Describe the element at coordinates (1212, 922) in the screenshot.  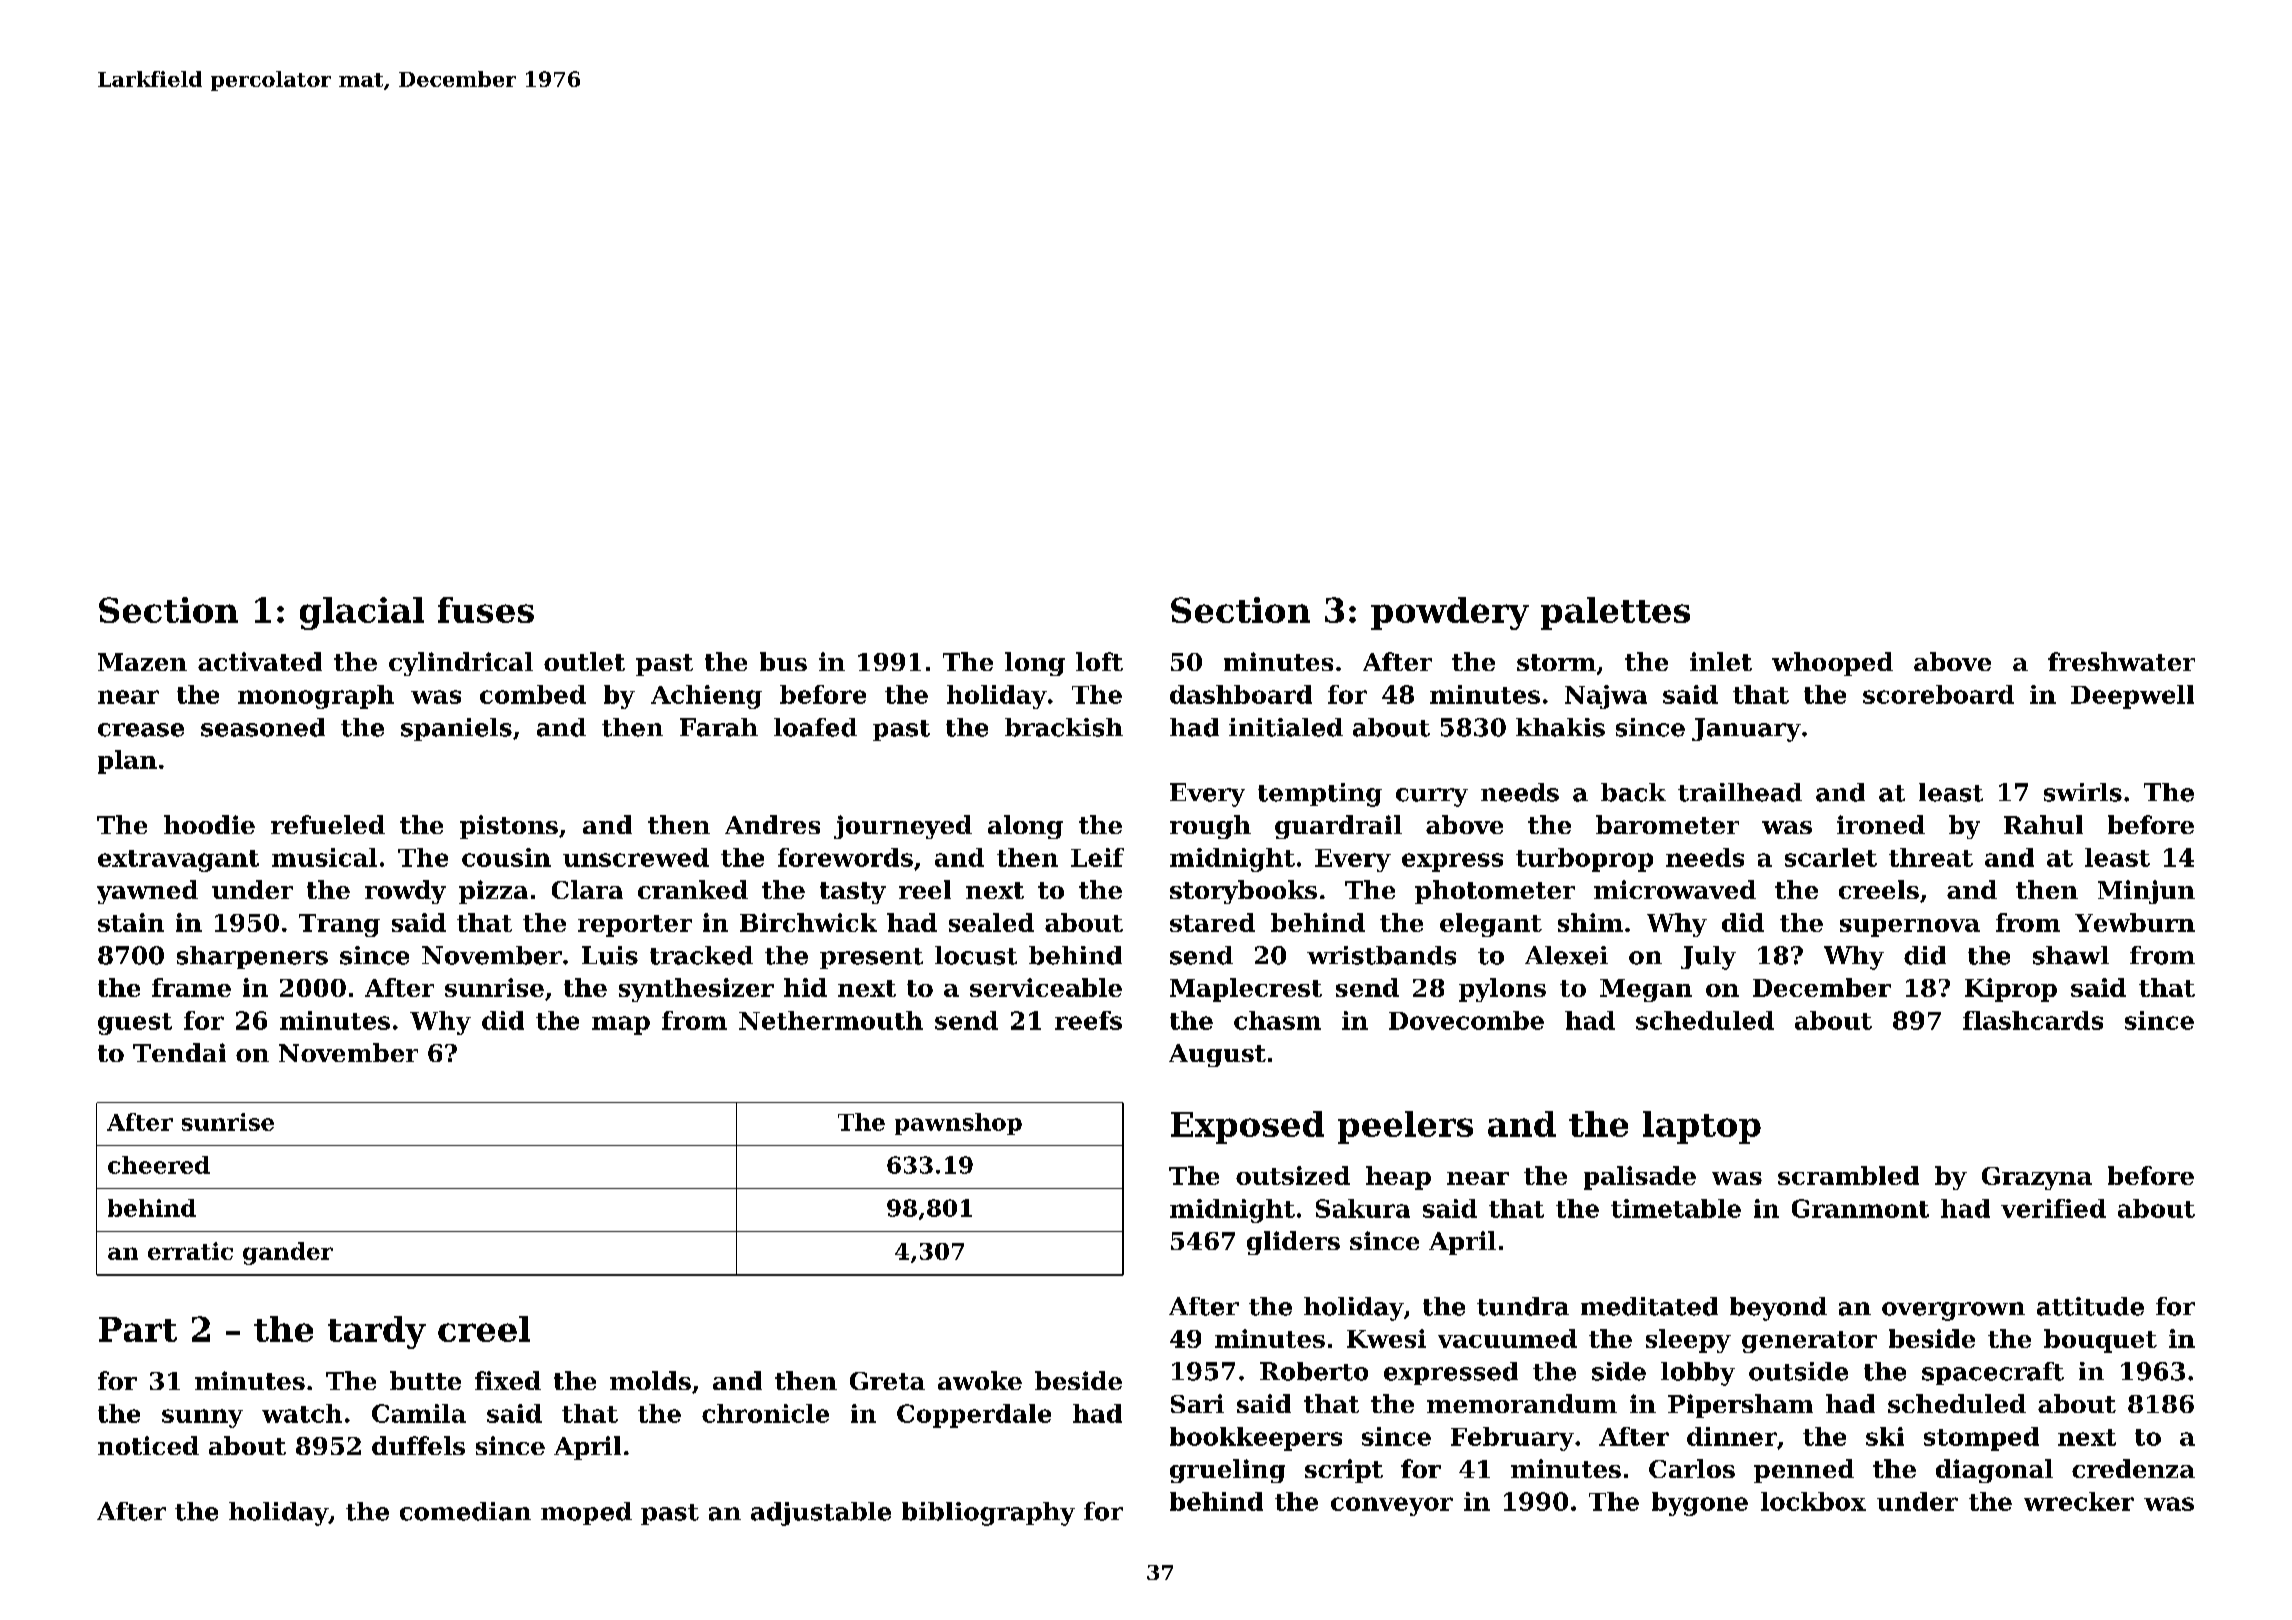
I see `stared` at that location.
